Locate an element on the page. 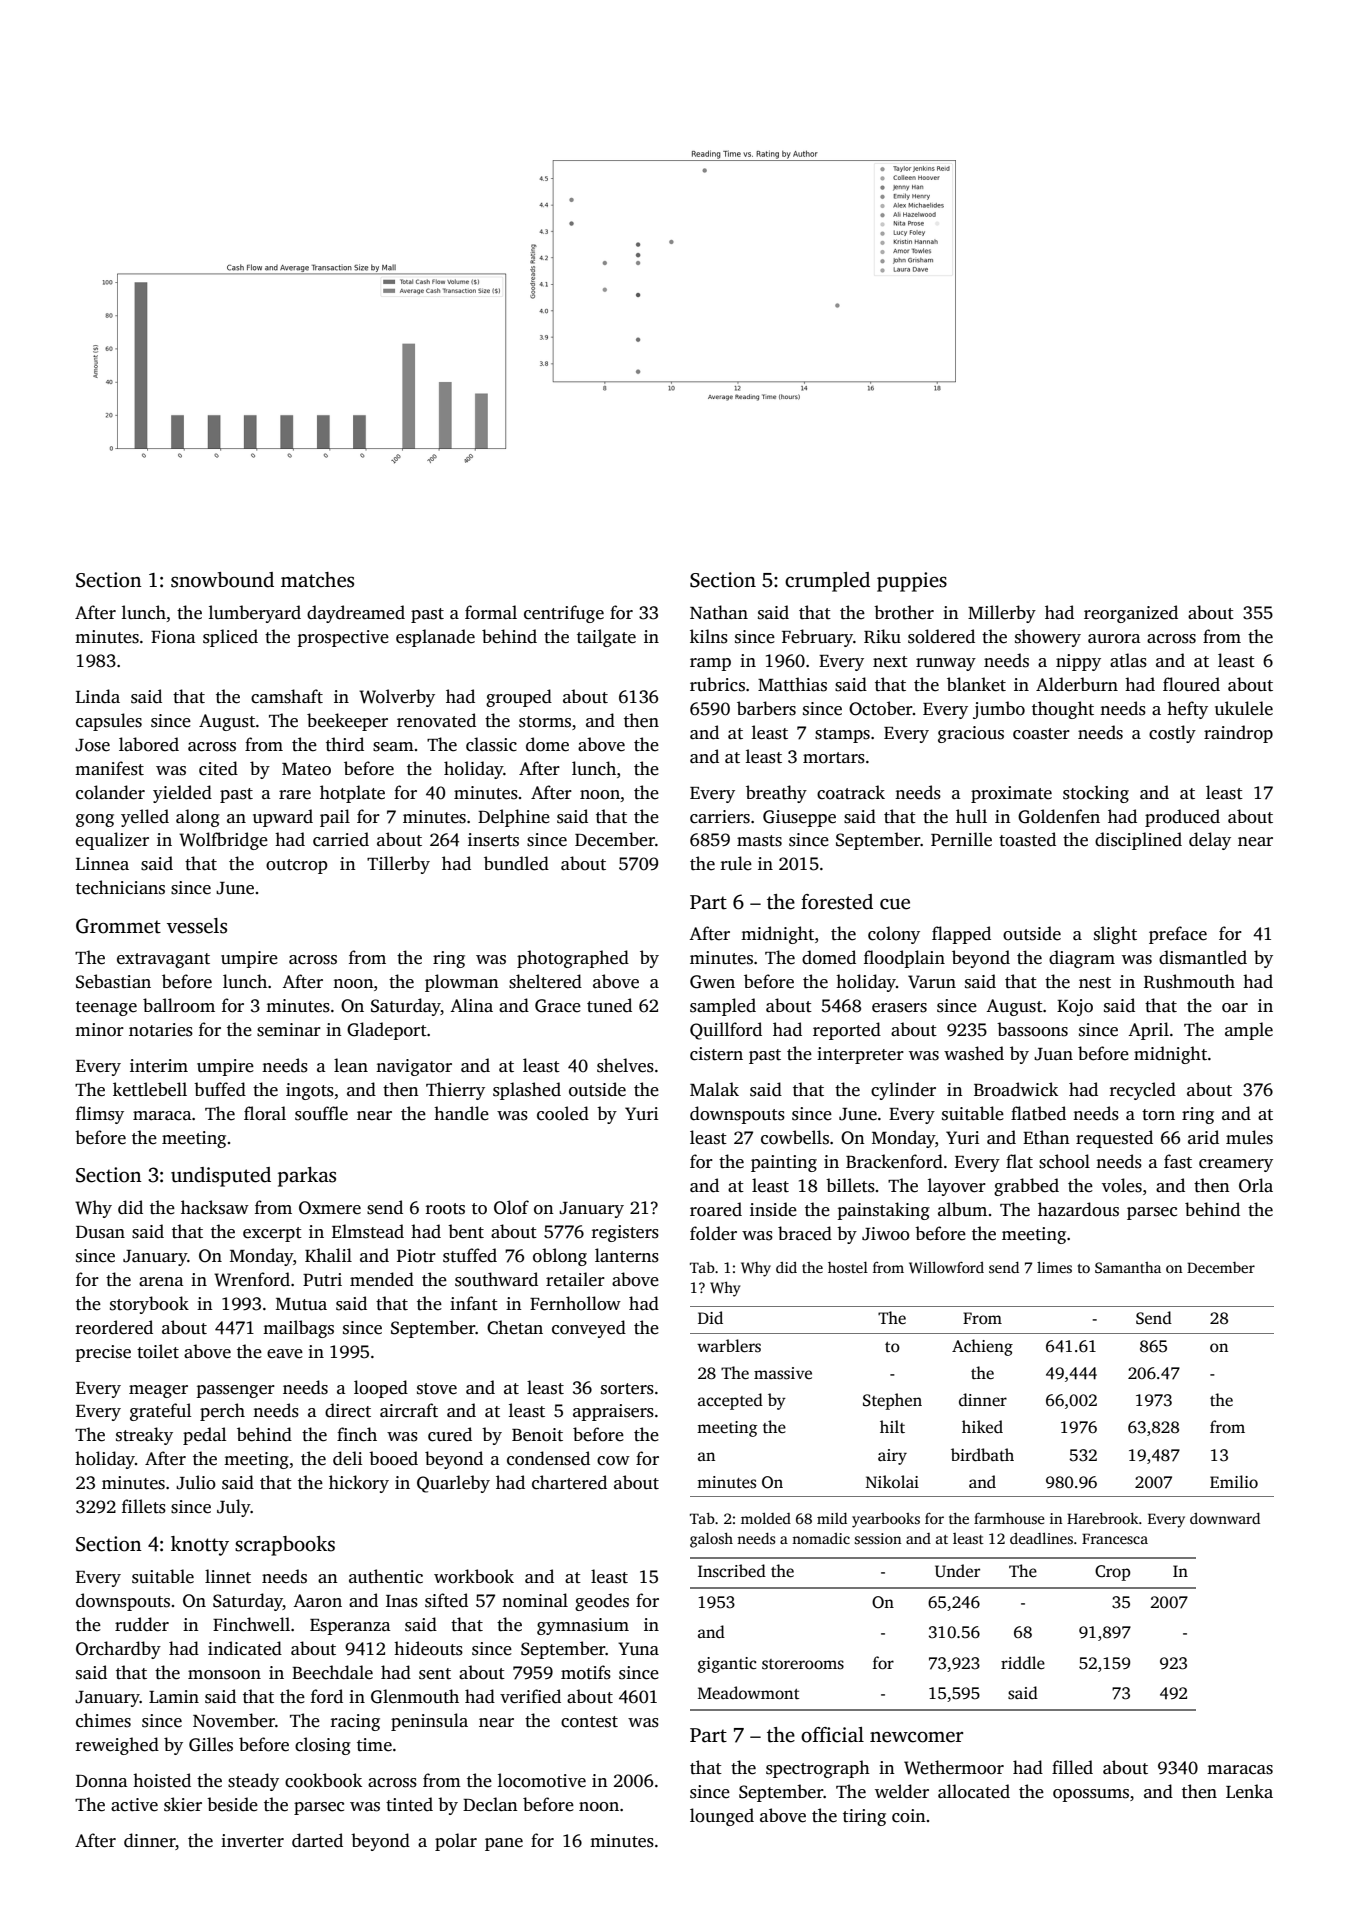  kilns is located at coordinates (709, 636).
